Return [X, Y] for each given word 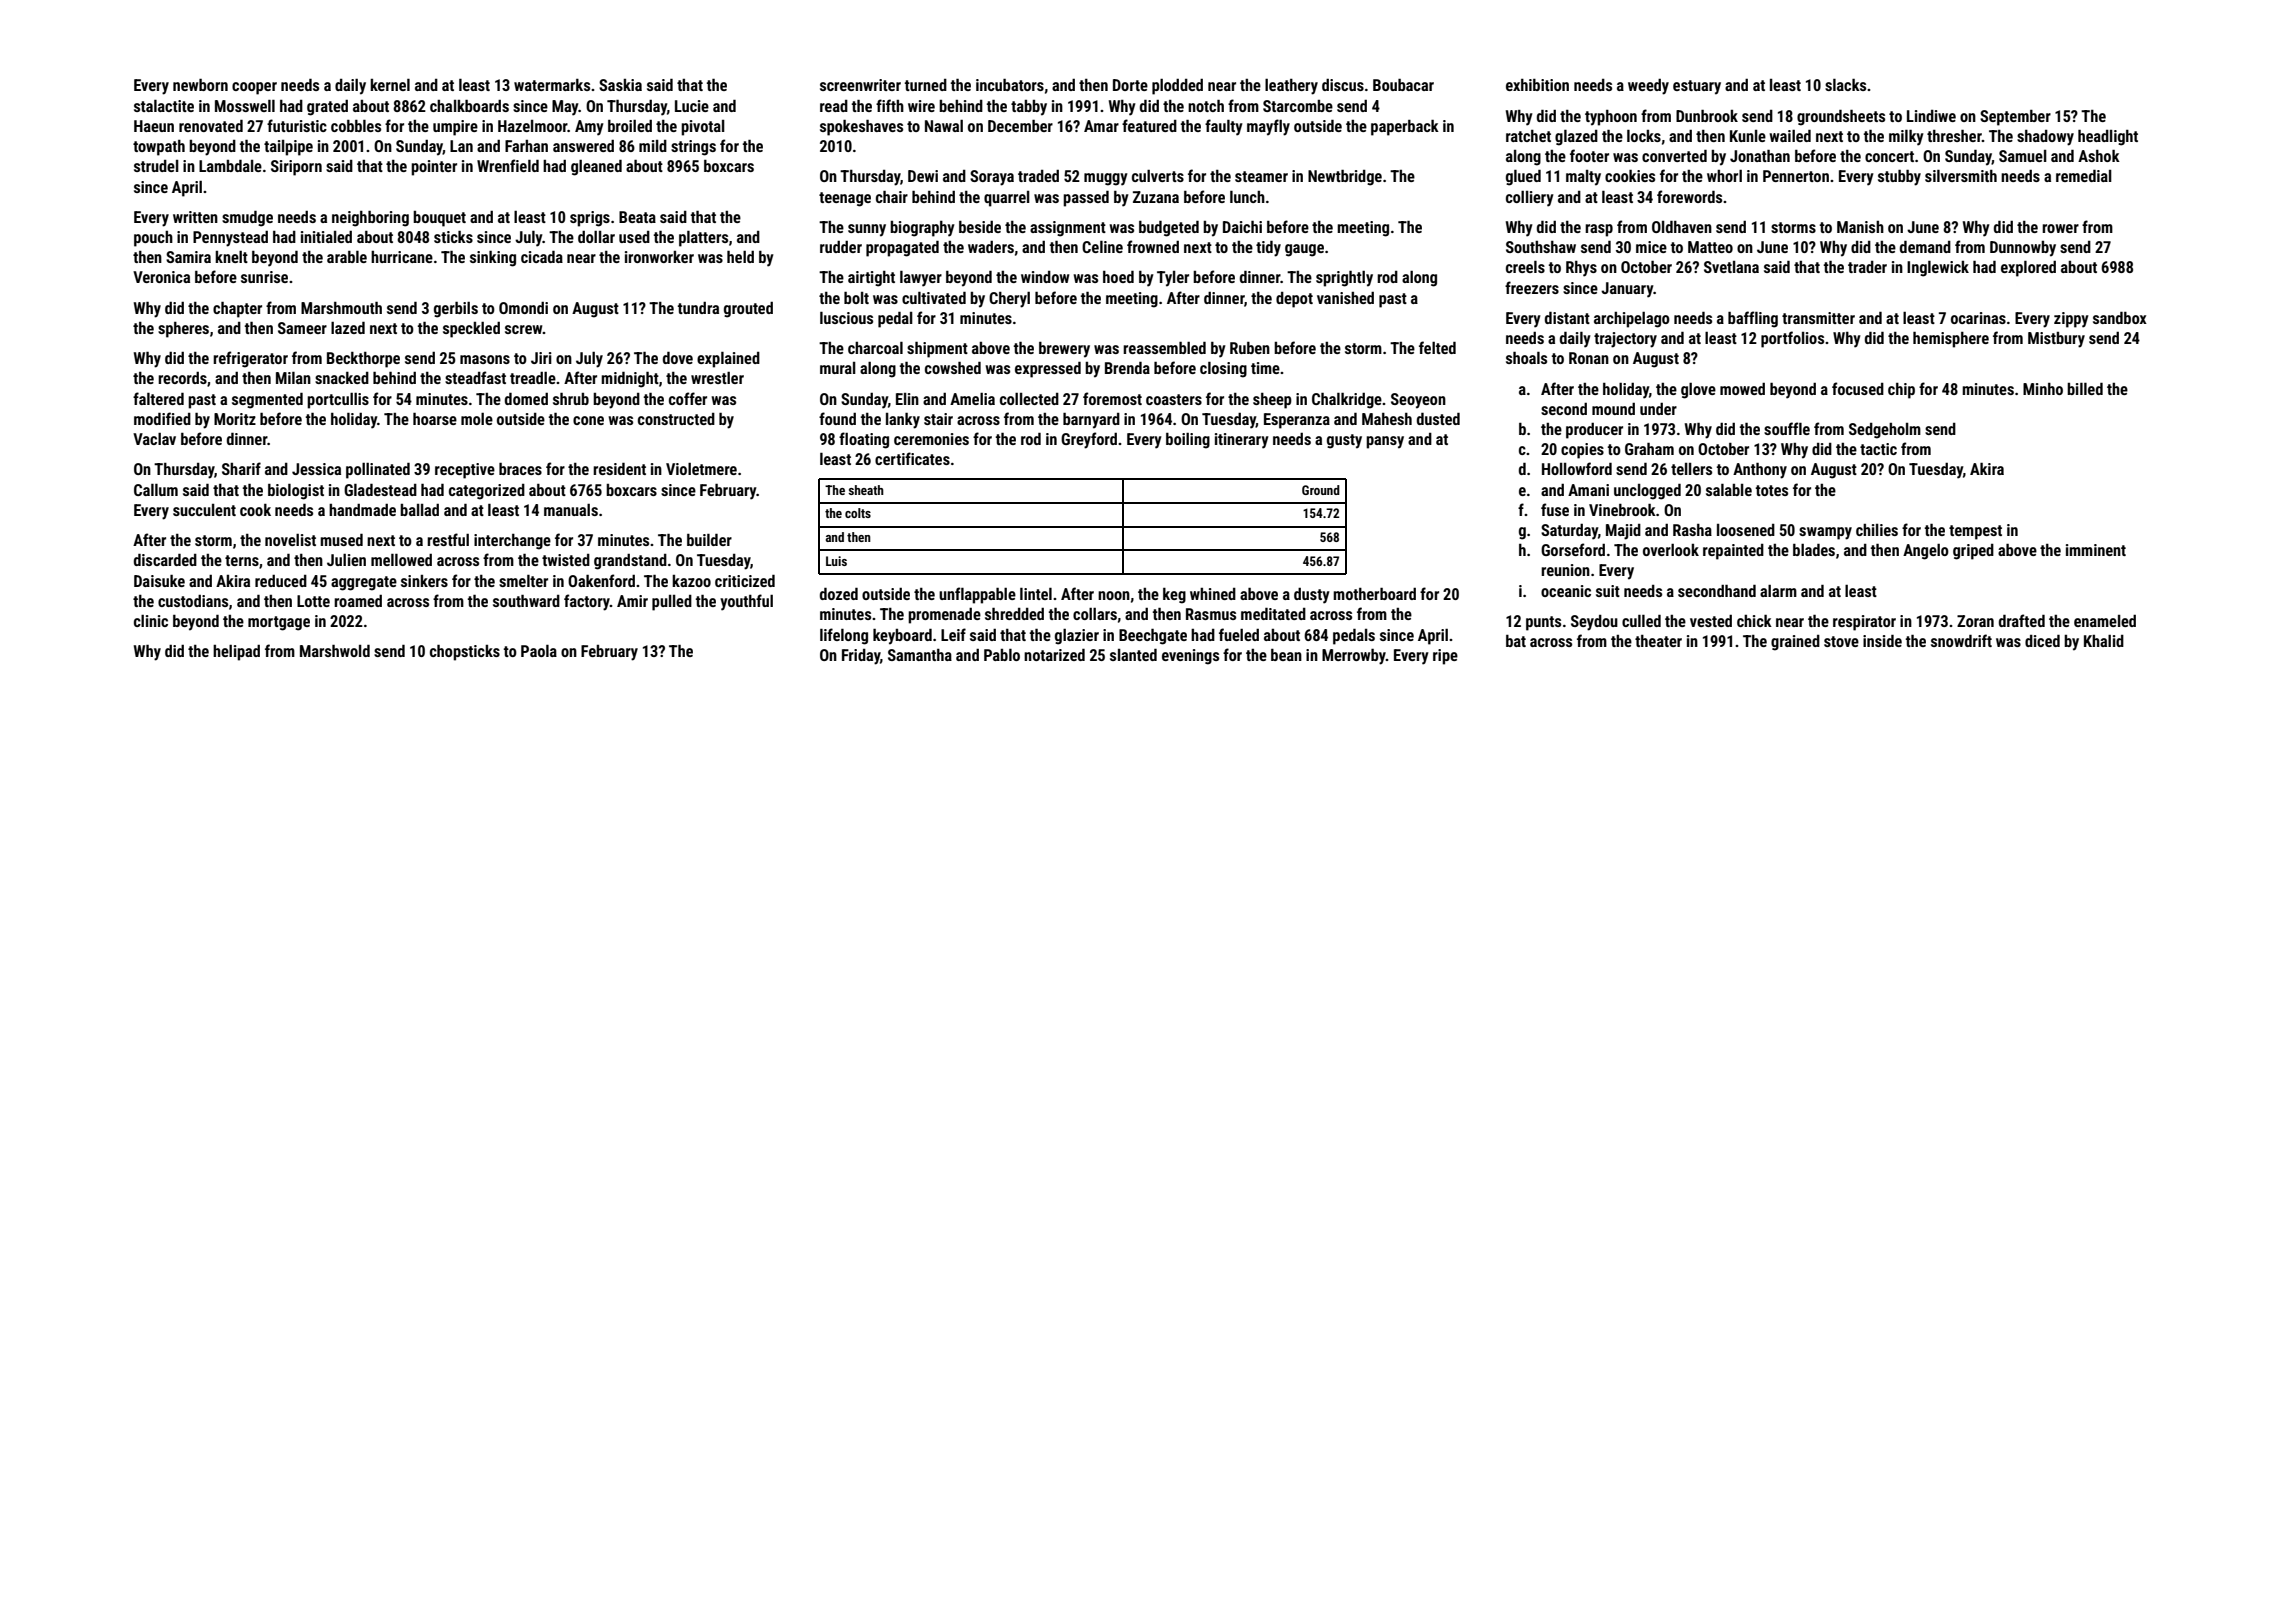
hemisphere [1951, 340]
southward [526, 601]
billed [2085, 389]
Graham [1649, 449]
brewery [1064, 350]
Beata [637, 217]
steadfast [475, 377]
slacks [1845, 85]
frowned [1153, 246]
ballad [419, 510]
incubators [1010, 85]
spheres [183, 330]
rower [2060, 228]
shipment [937, 350]
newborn [200, 85]
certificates [912, 458]
